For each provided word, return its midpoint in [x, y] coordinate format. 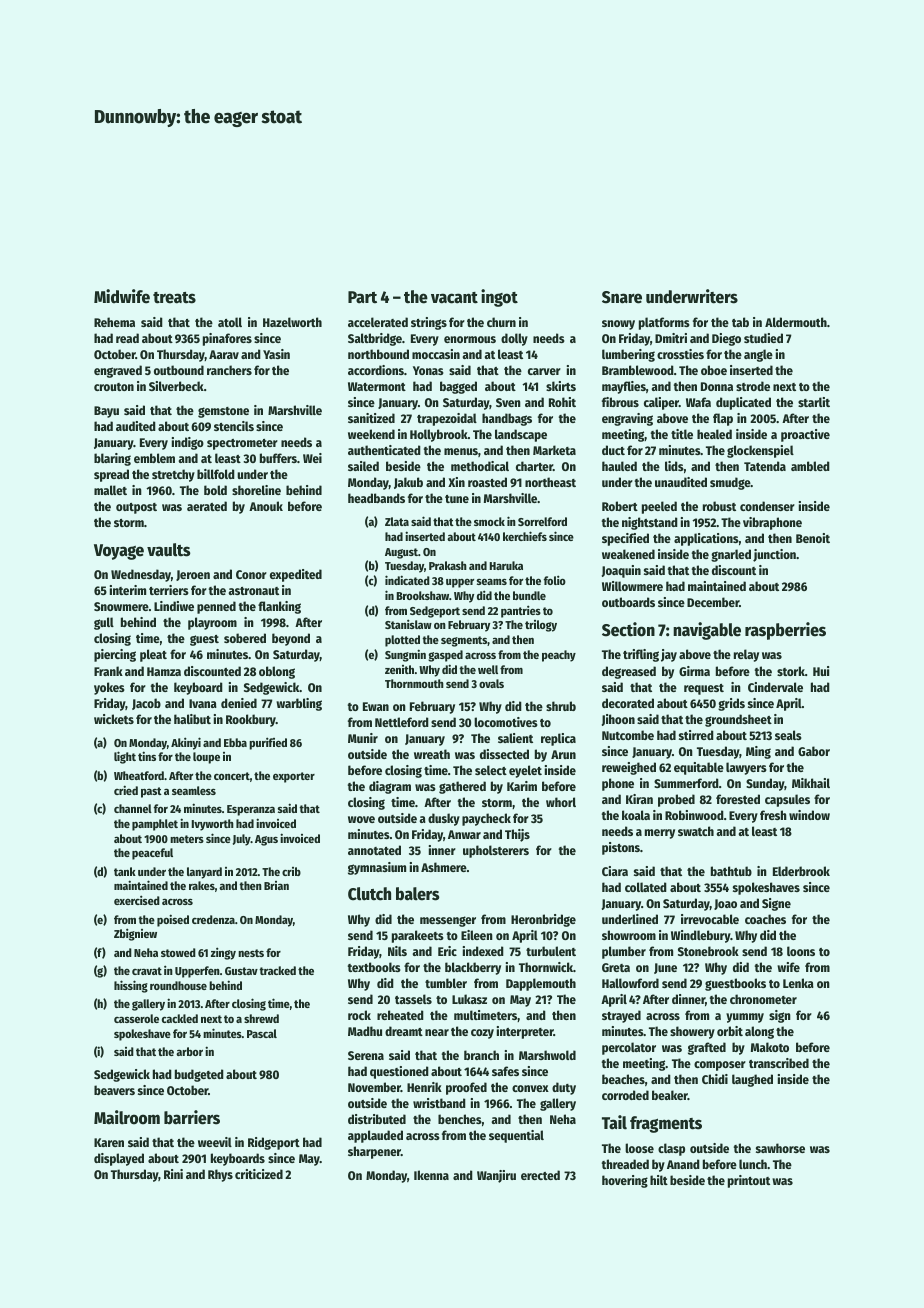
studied [763, 338]
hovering [625, 1181]
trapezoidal [447, 419]
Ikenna [431, 1175]
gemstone [223, 412]
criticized [259, 1174]
